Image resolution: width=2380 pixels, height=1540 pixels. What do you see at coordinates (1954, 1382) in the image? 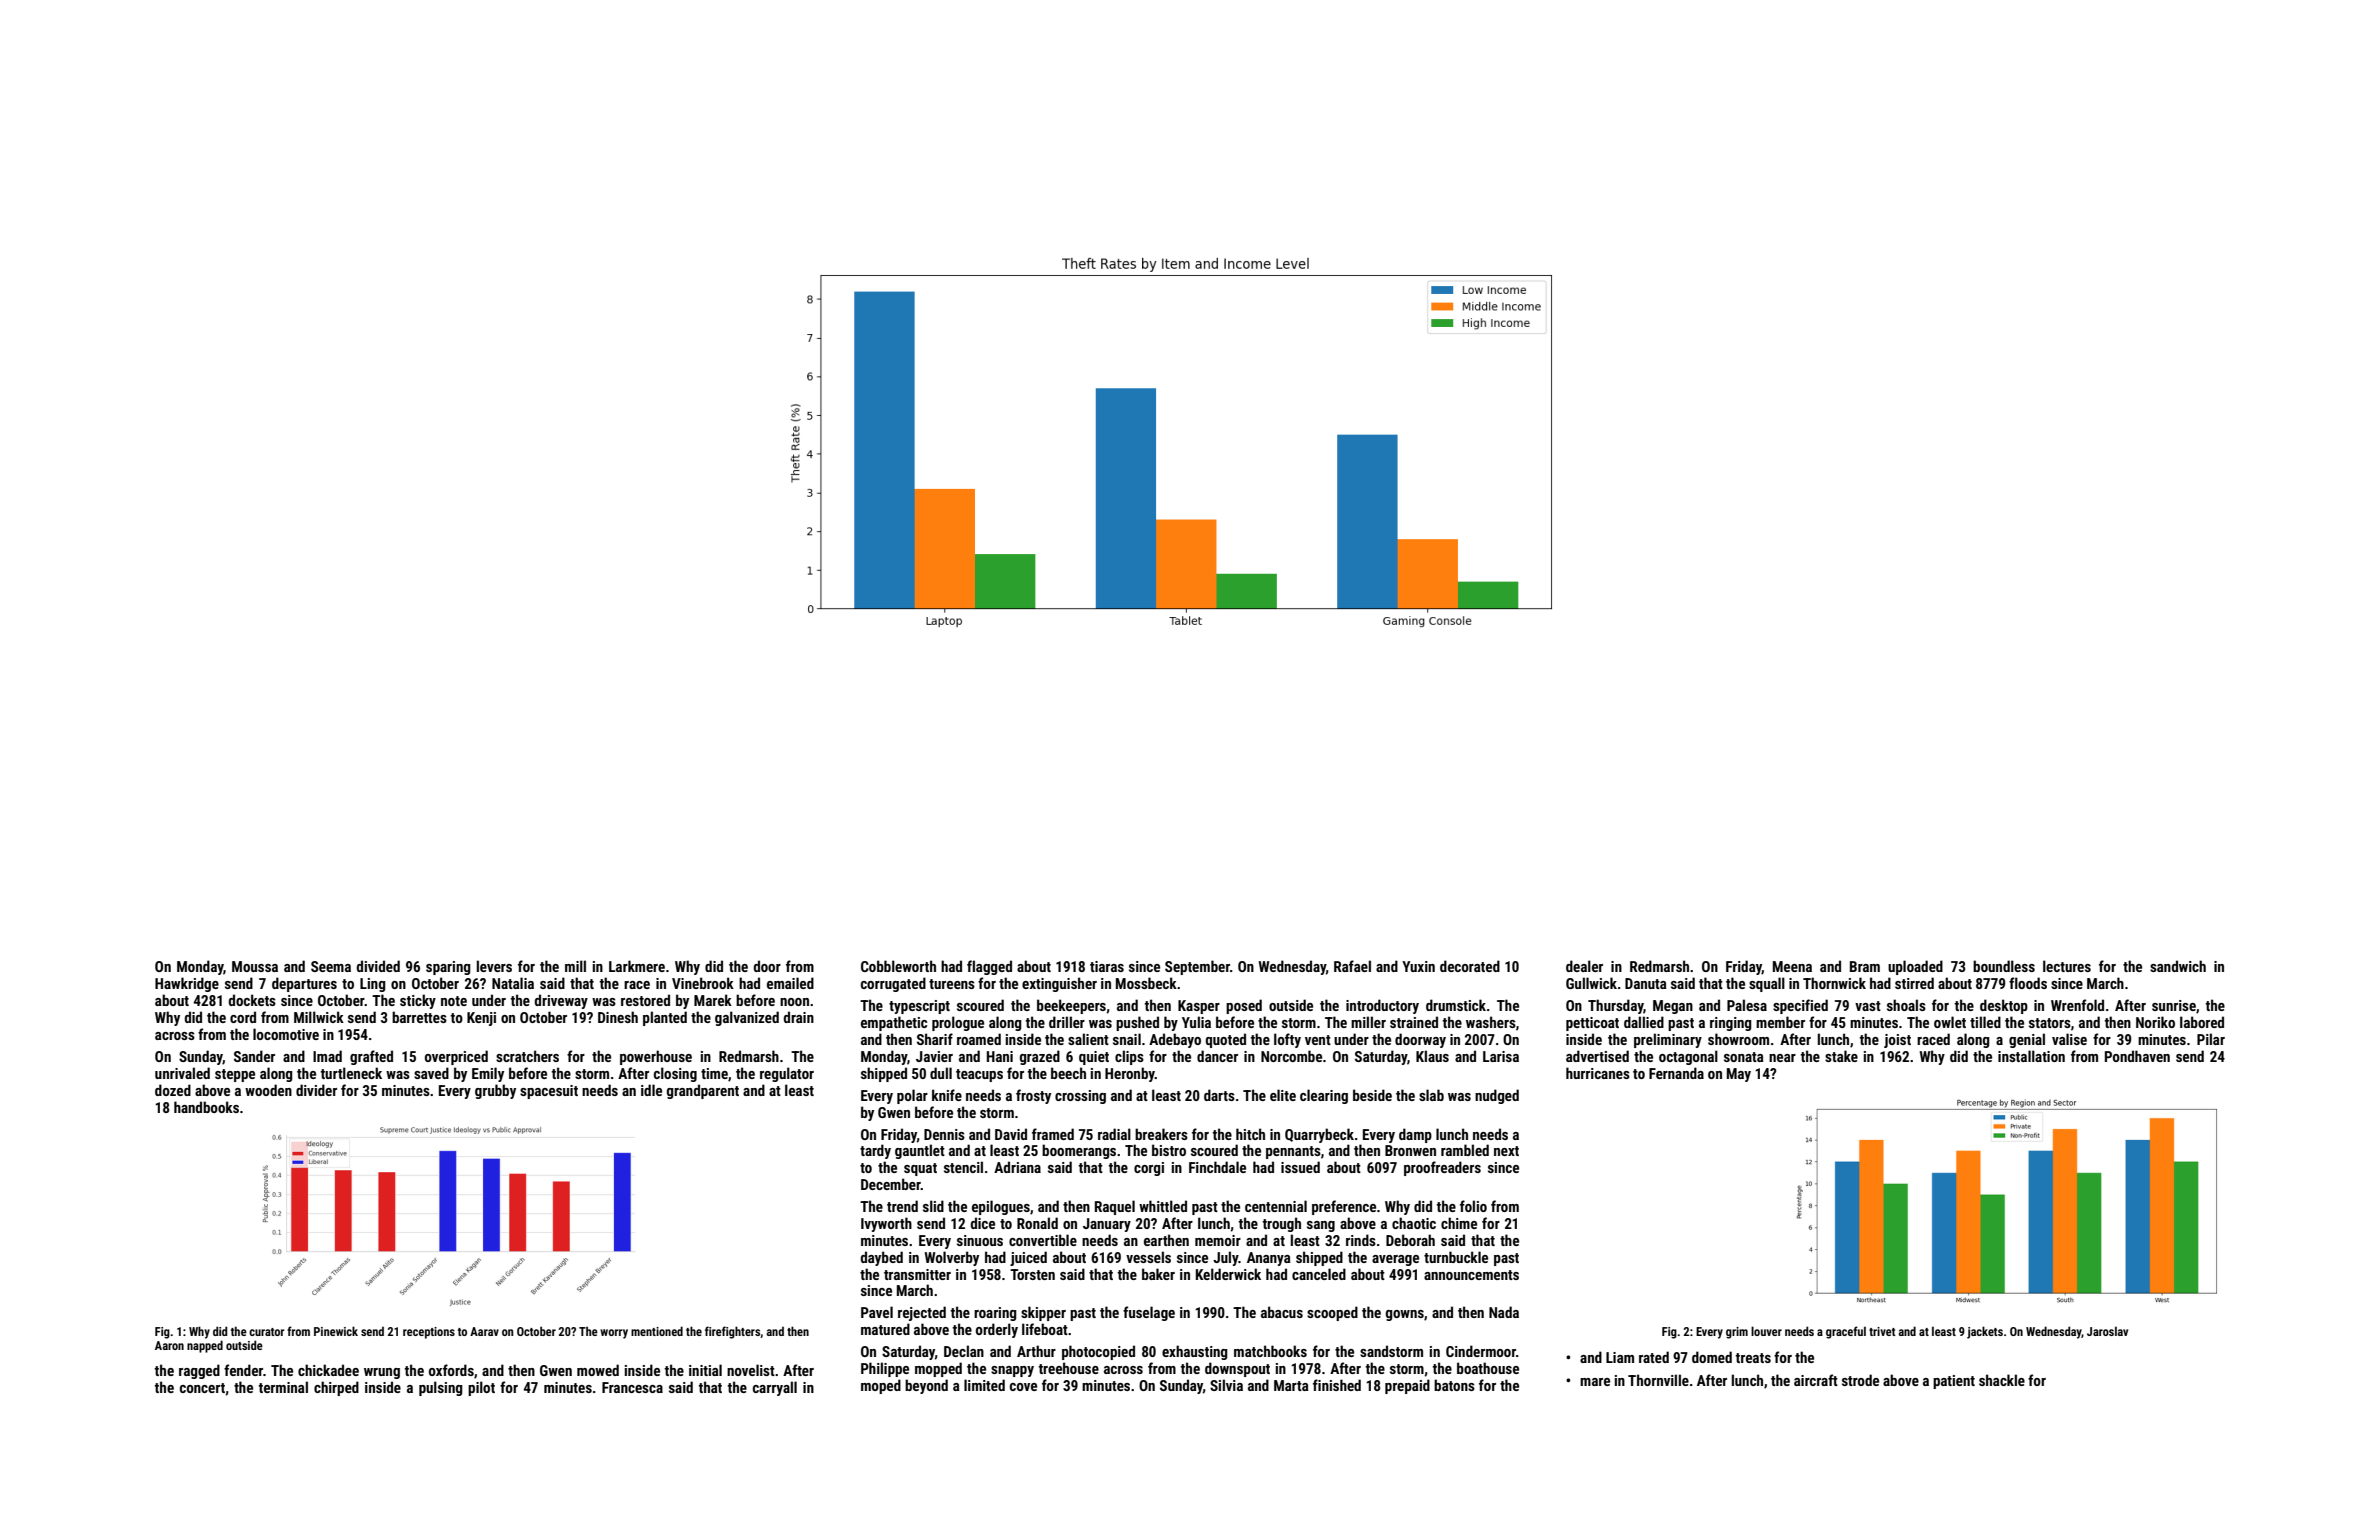
I see `patient` at bounding box center [1954, 1382].
